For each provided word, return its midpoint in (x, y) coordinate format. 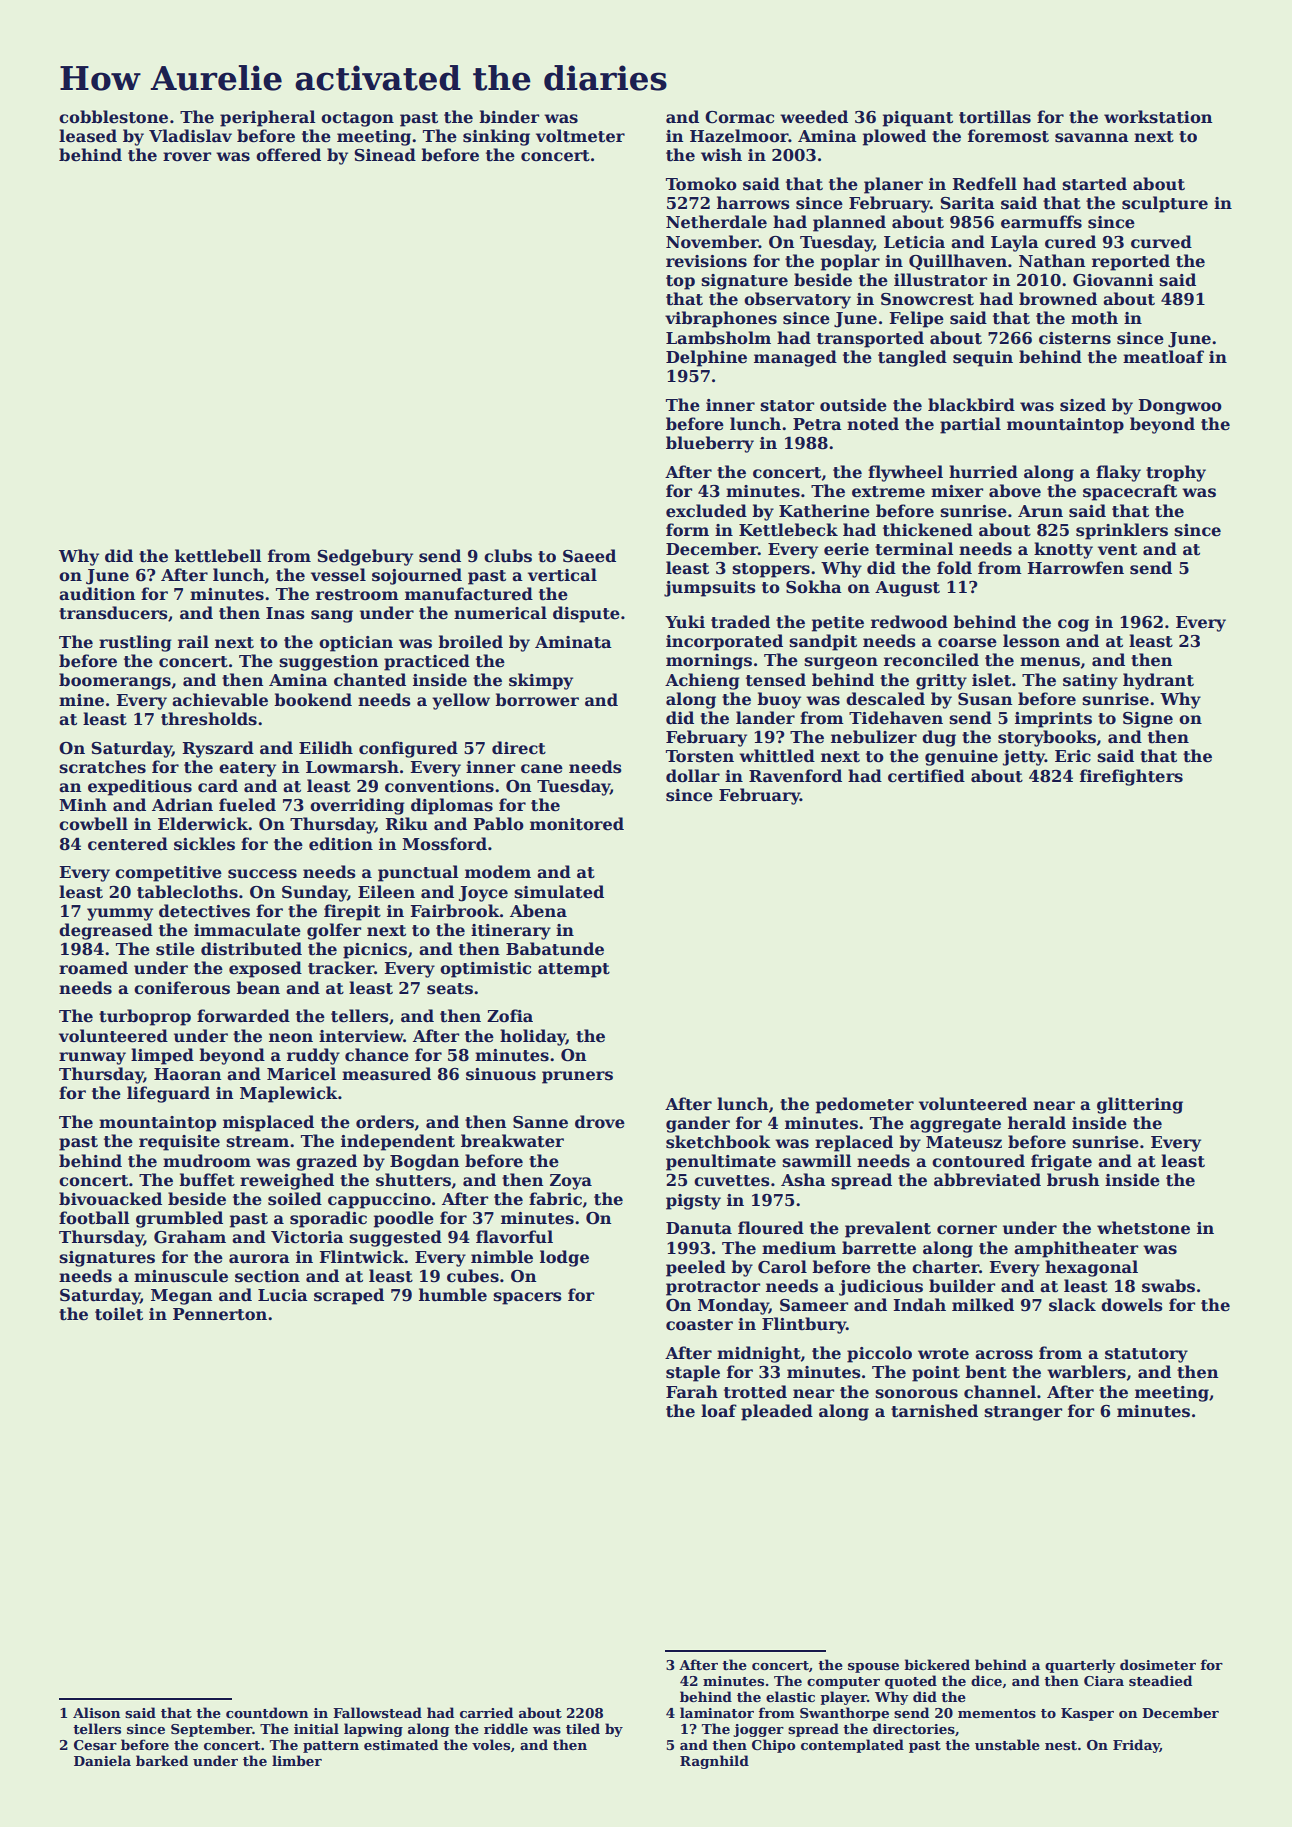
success (262, 874)
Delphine (706, 358)
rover (187, 157)
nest (1061, 1745)
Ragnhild (714, 1762)
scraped (349, 1296)
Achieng (702, 681)
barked (162, 1760)
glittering (1140, 1105)
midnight (759, 1354)
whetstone (1143, 1228)
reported (1131, 262)
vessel (338, 575)
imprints (1053, 720)
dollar (693, 776)
